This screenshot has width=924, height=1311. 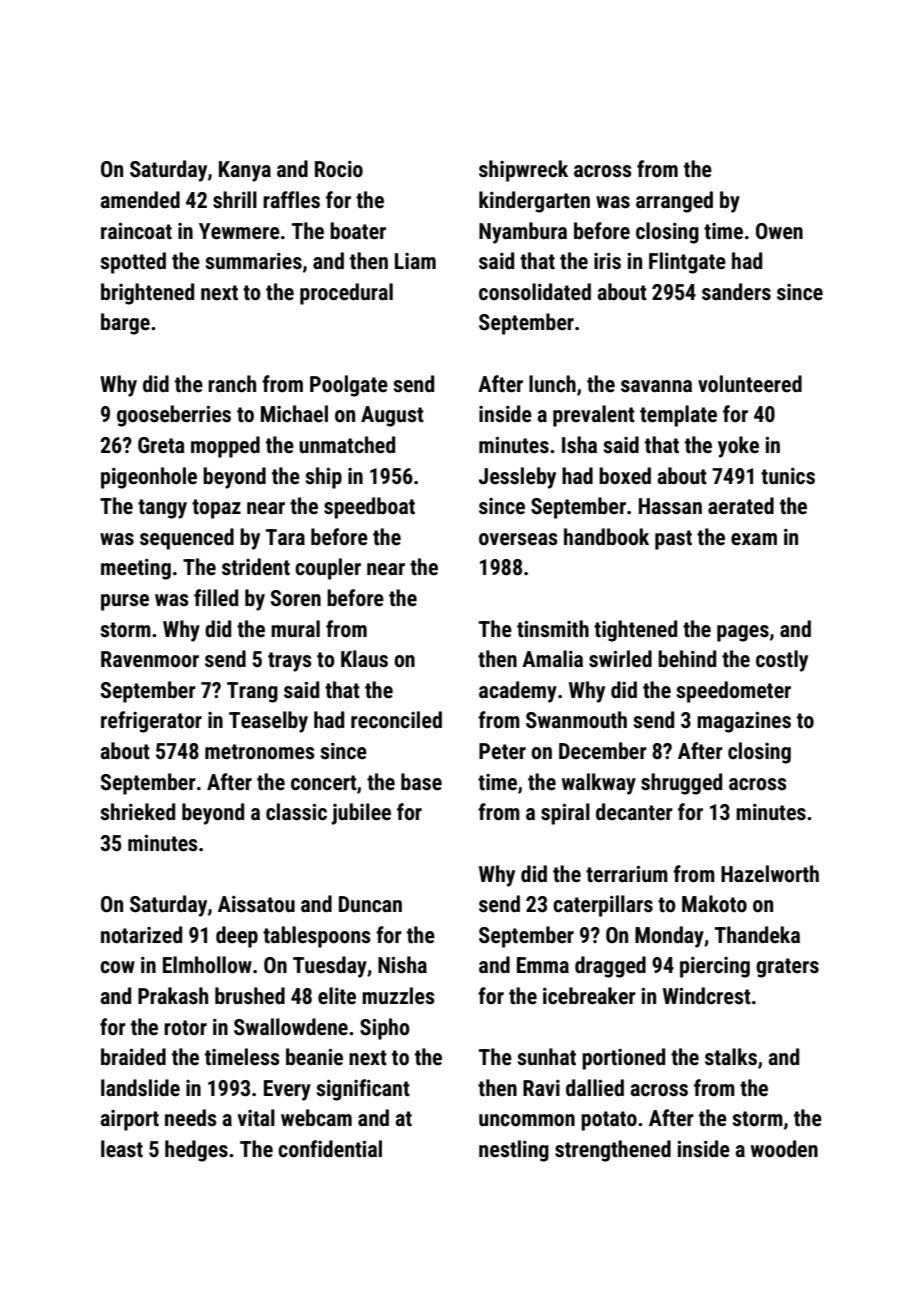 What do you see at coordinates (788, 476) in the screenshot?
I see `tunics` at bounding box center [788, 476].
